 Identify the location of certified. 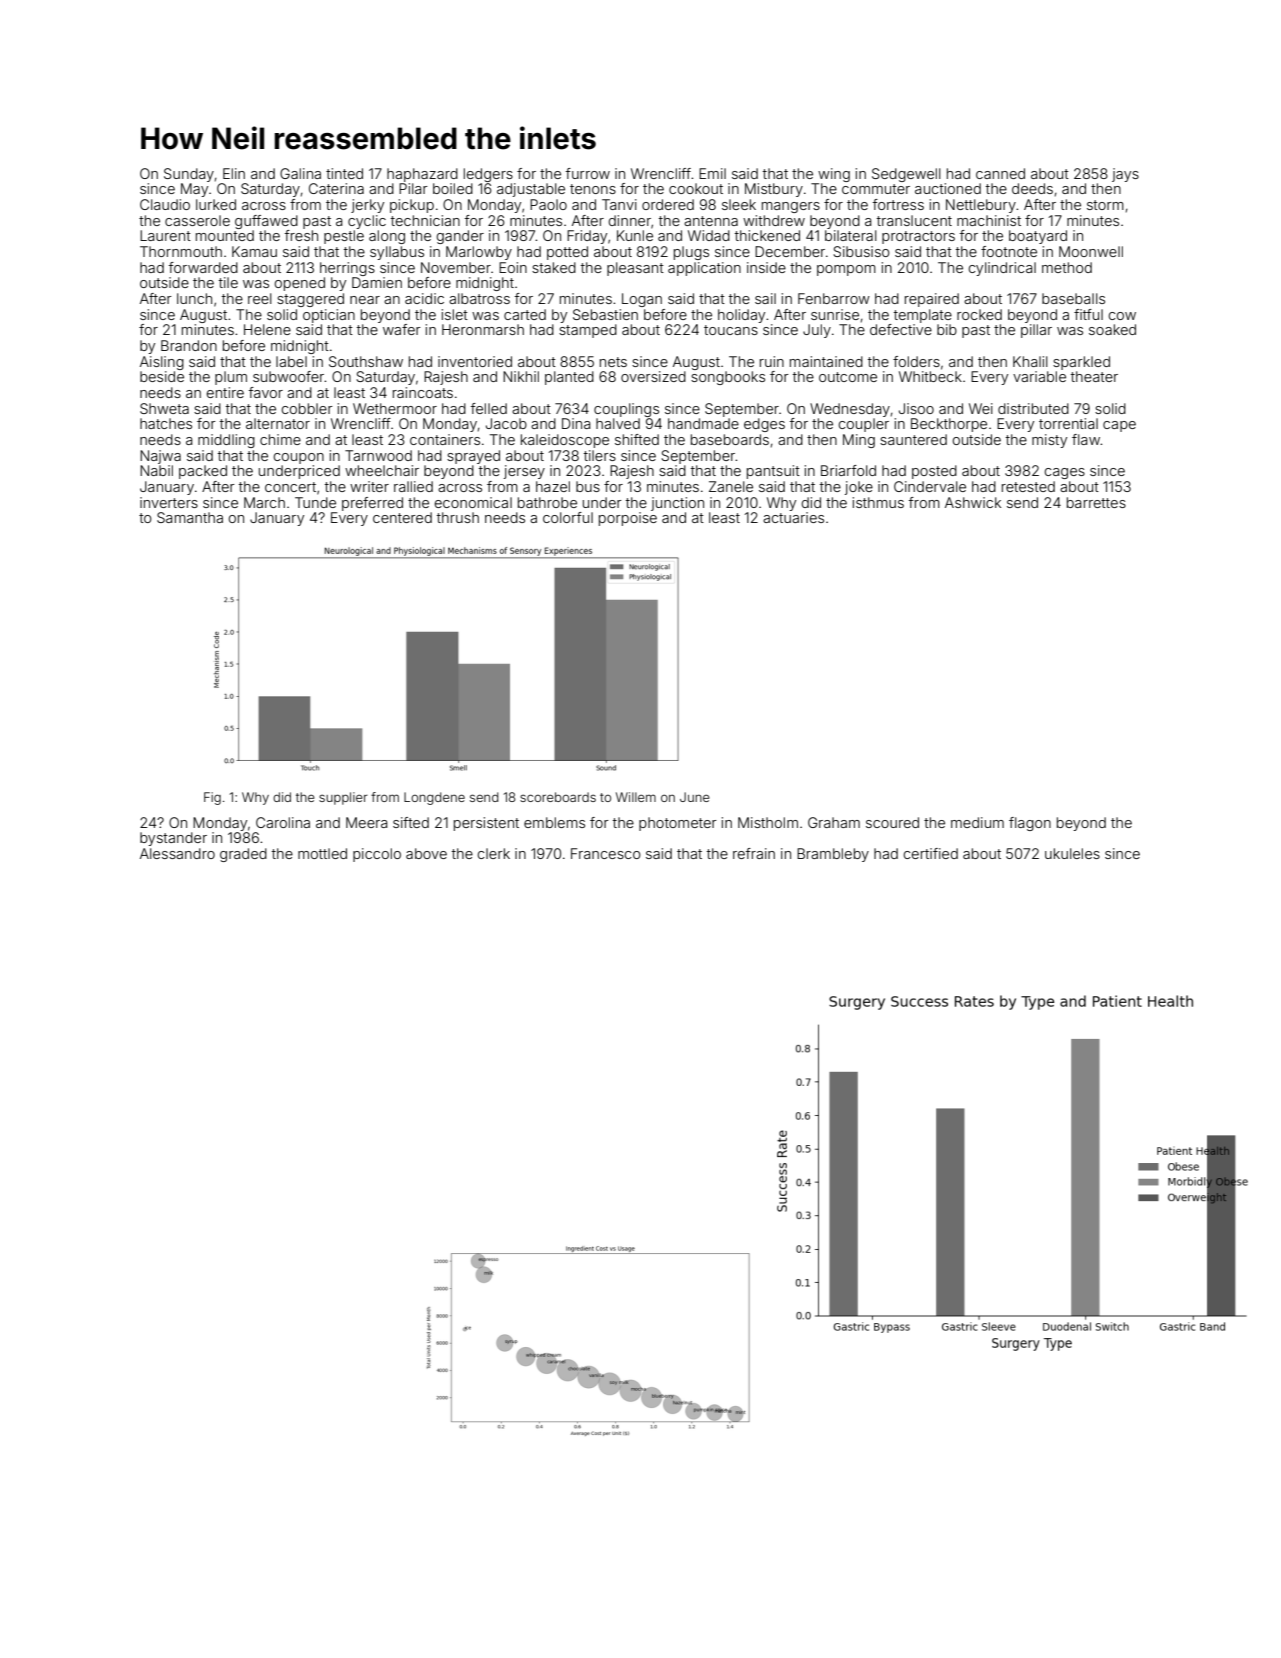
(931, 853).
